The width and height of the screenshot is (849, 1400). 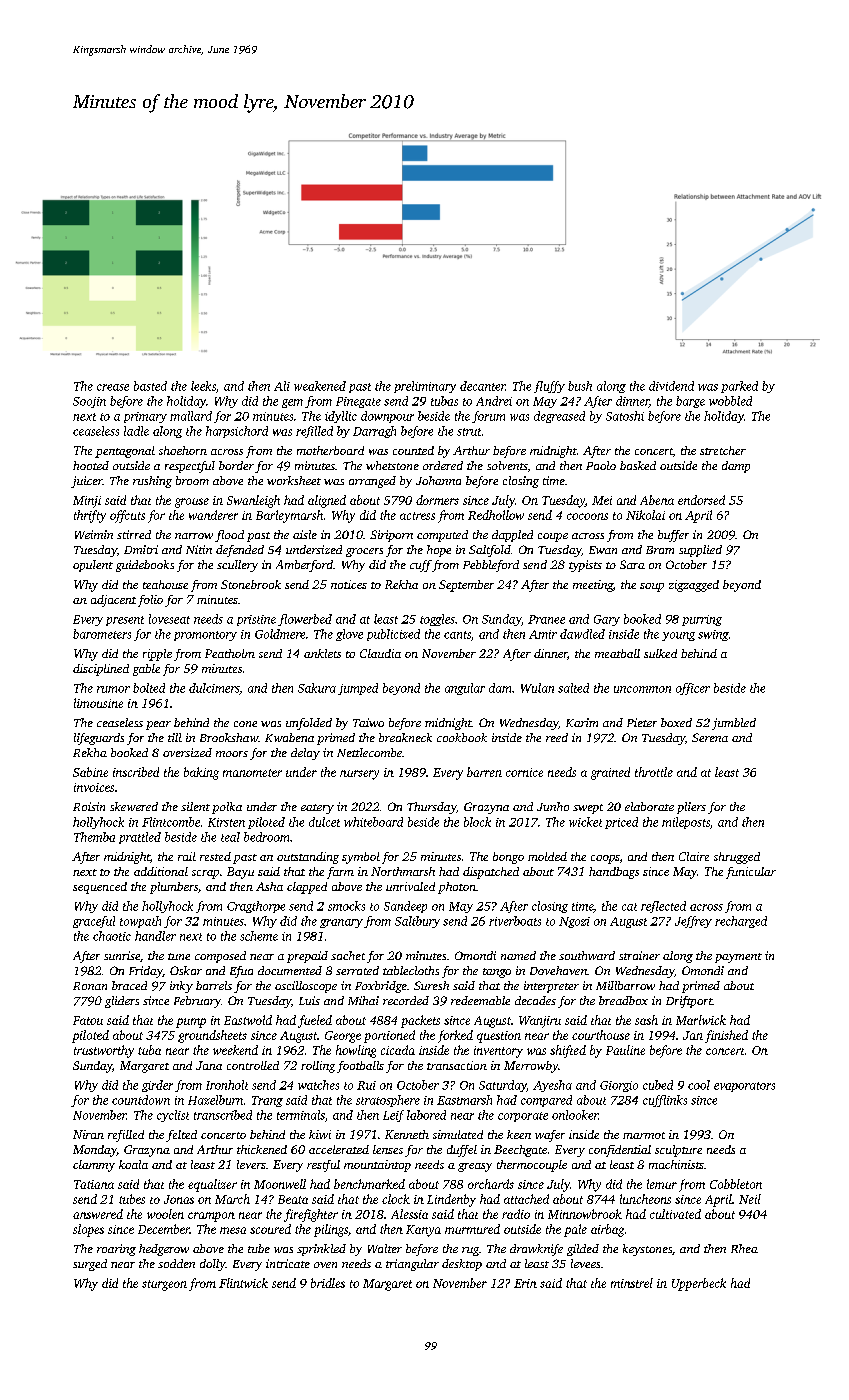 I want to click on toggles, so click(x=437, y=620).
